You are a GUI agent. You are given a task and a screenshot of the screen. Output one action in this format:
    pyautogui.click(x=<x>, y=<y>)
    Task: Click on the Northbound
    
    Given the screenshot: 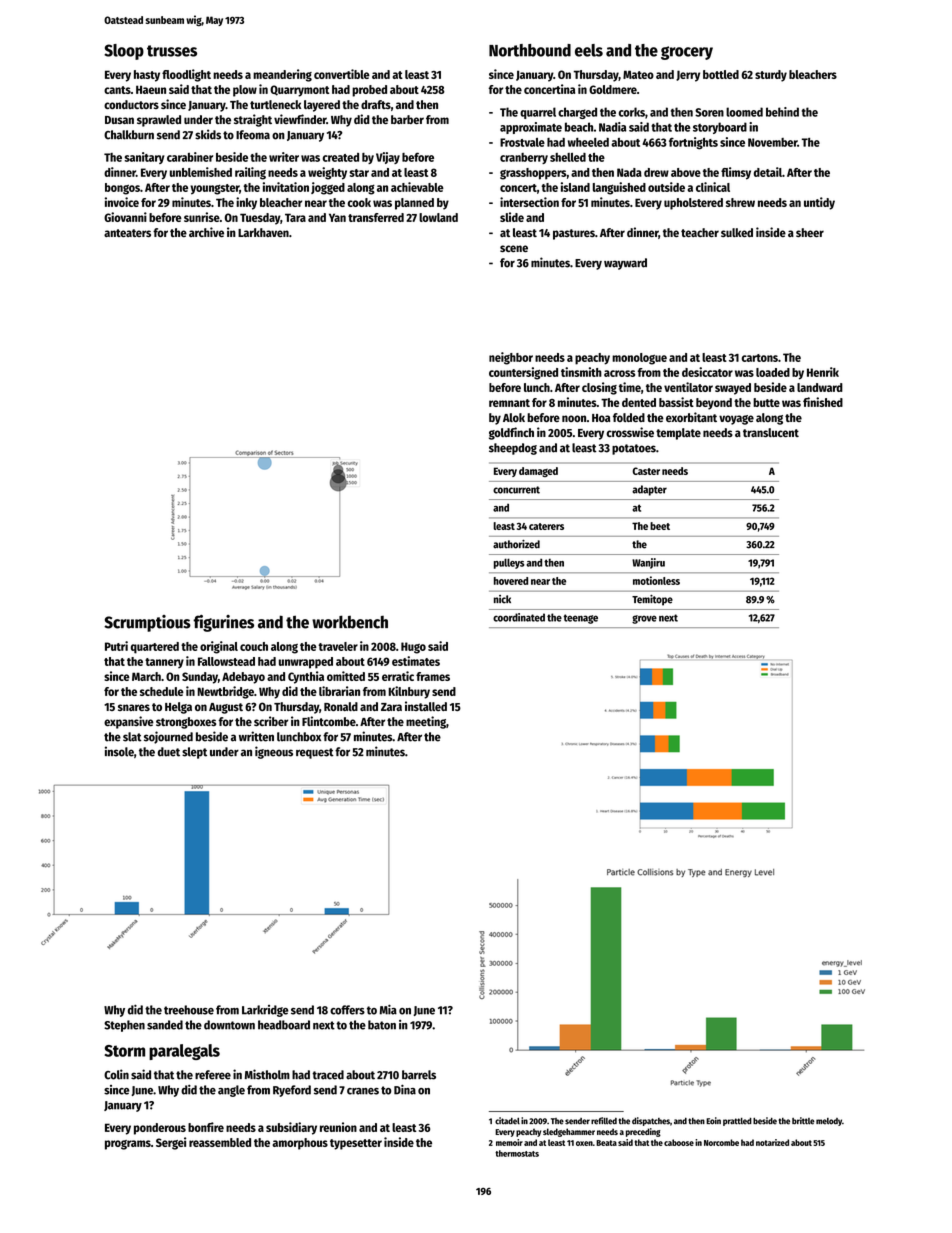 What is the action you would take?
    pyautogui.click(x=530, y=50)
